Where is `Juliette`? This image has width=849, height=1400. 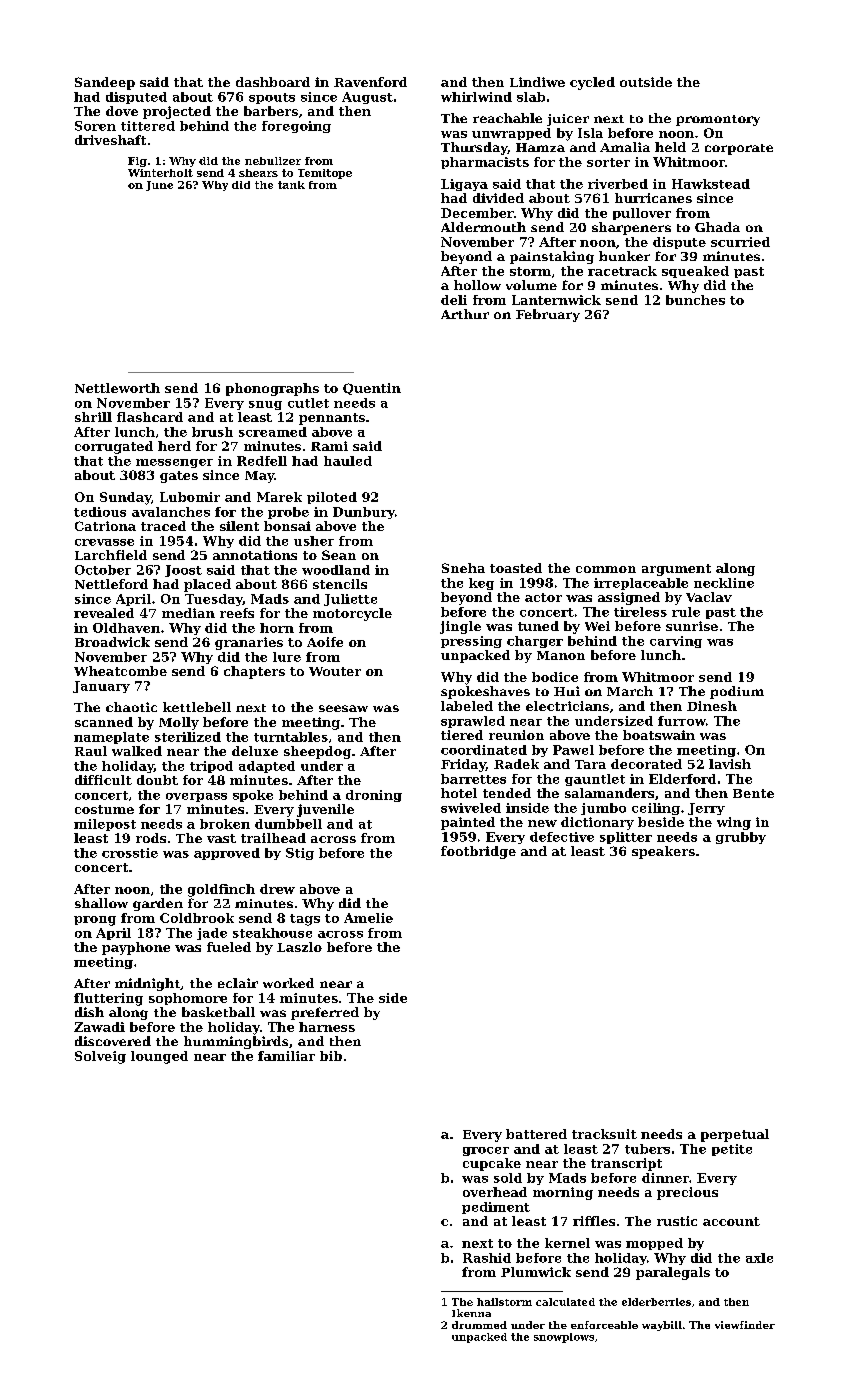
Juliette is located at coordinates (350, 600).
